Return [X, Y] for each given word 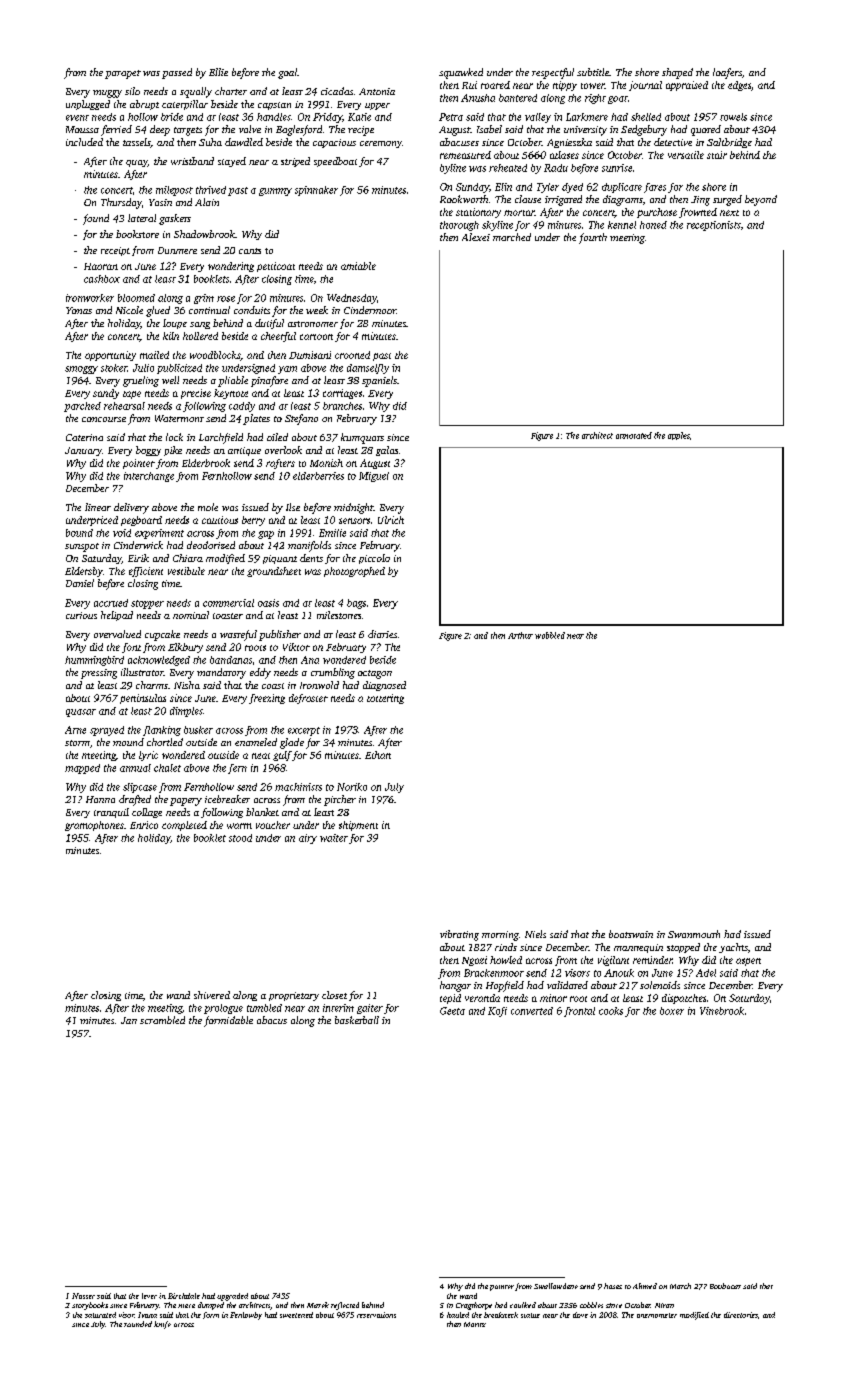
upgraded [232, 1297]
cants [250, 251]
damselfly [368, 369]
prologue [223, 1009]
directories [741, 1315]
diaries [382, 634]
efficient [146, 572]
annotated [634, 435]
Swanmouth [694, 934]
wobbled [550, 635]
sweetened [296, 1315]
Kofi [497, 1012]
